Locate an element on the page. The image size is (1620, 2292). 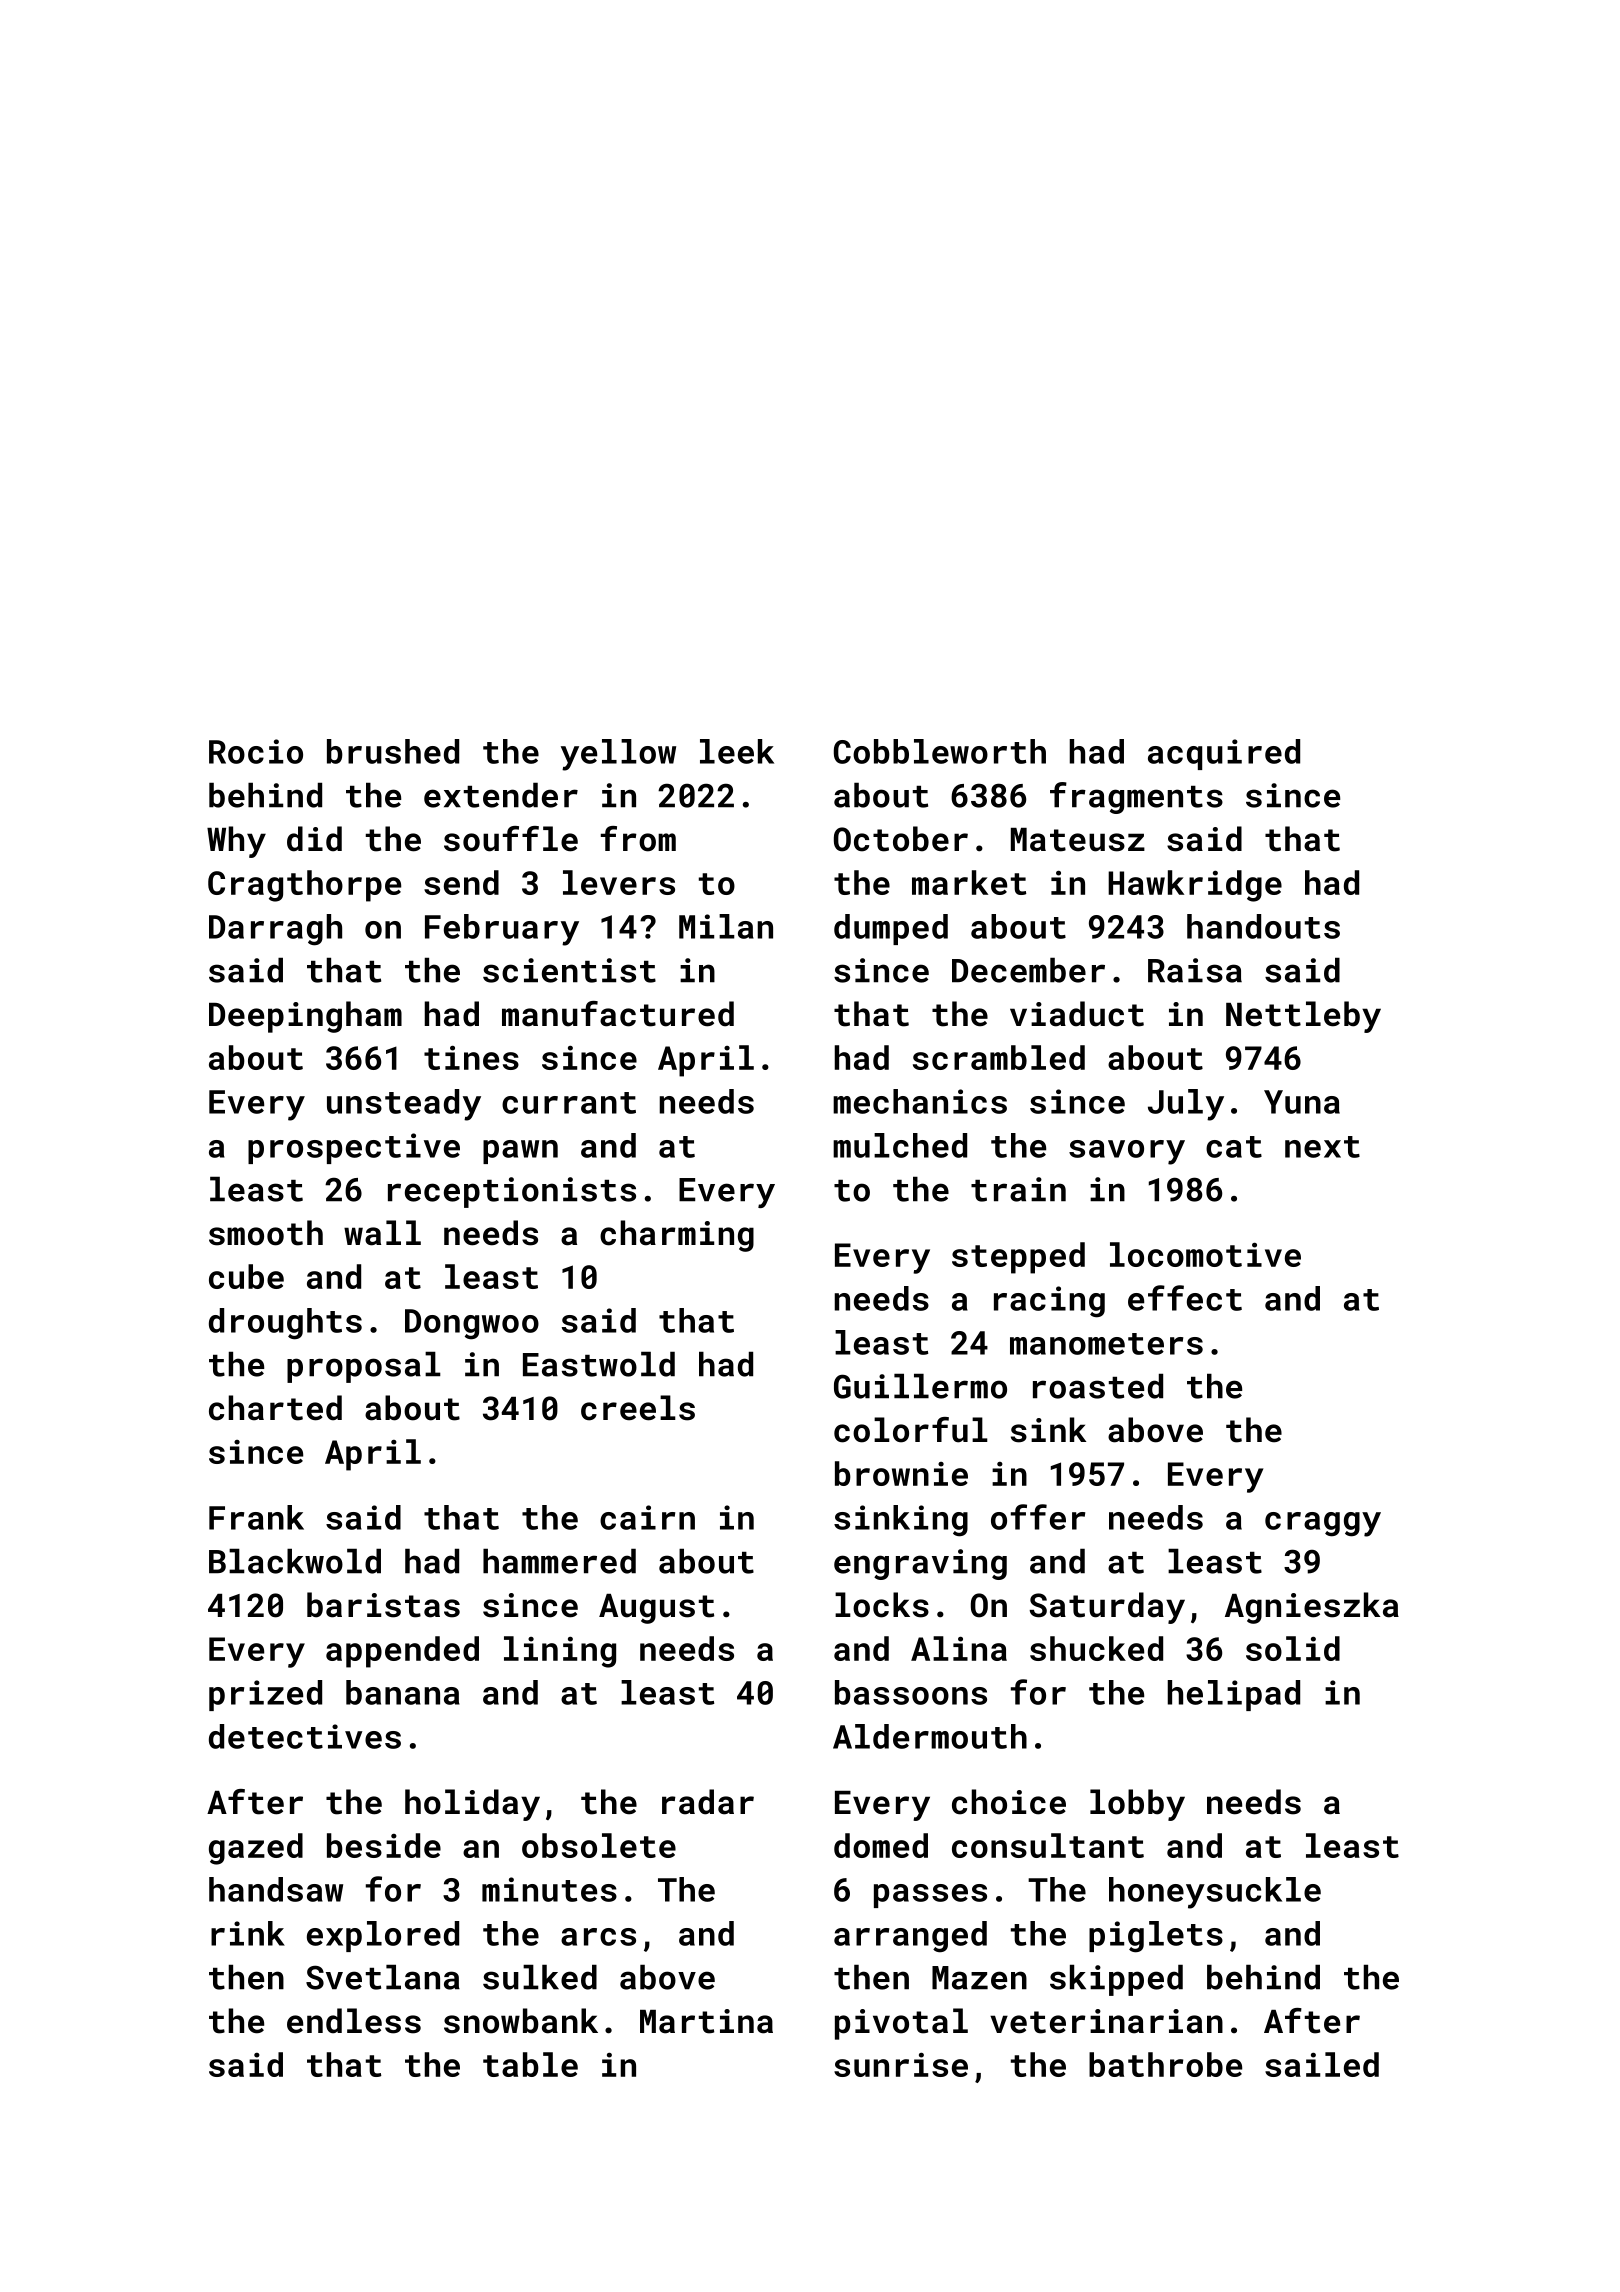
acquired is located at coordinates (1224, 754).
